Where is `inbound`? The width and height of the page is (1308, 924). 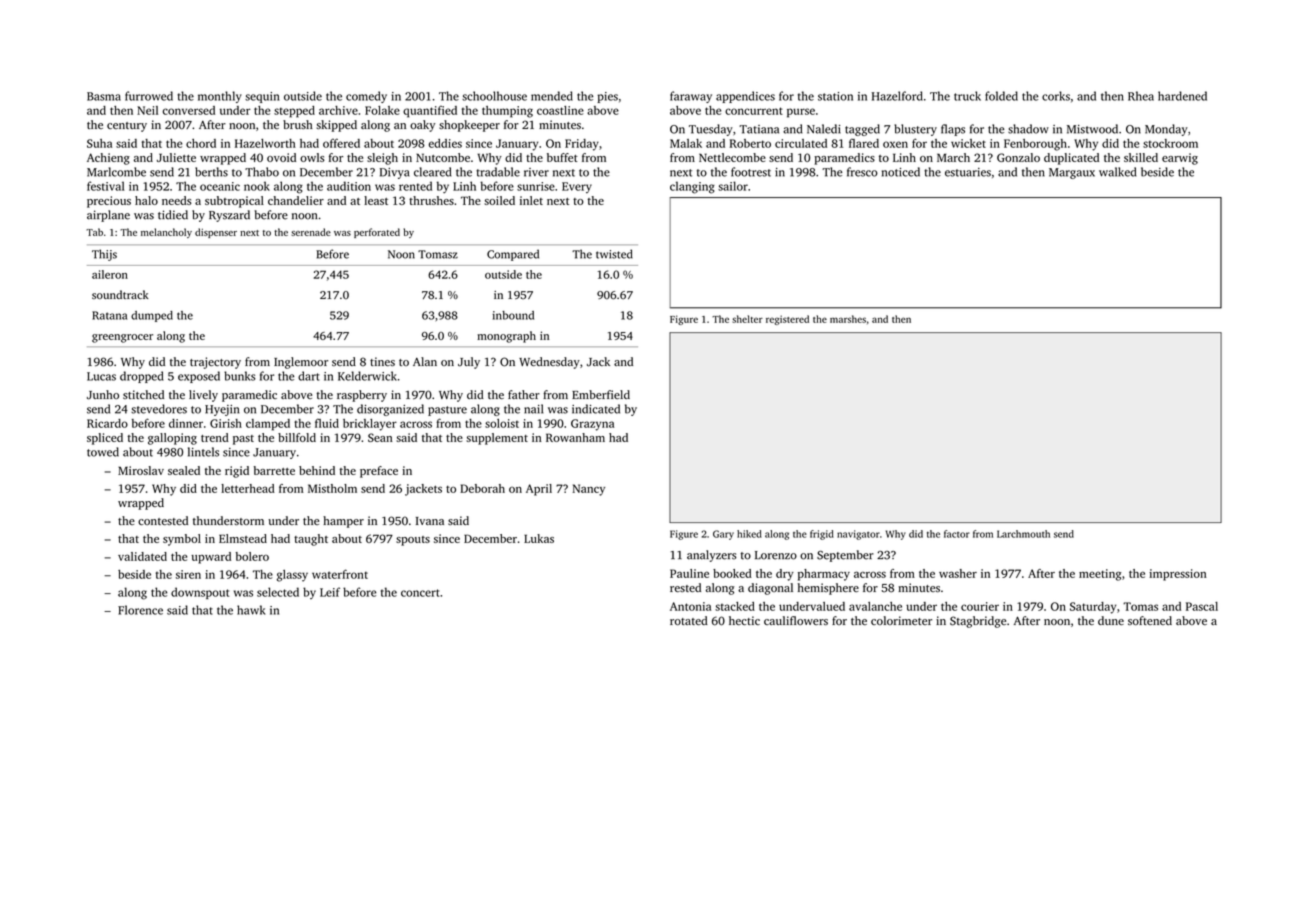 inbound is located at coordinates (513, 315).
